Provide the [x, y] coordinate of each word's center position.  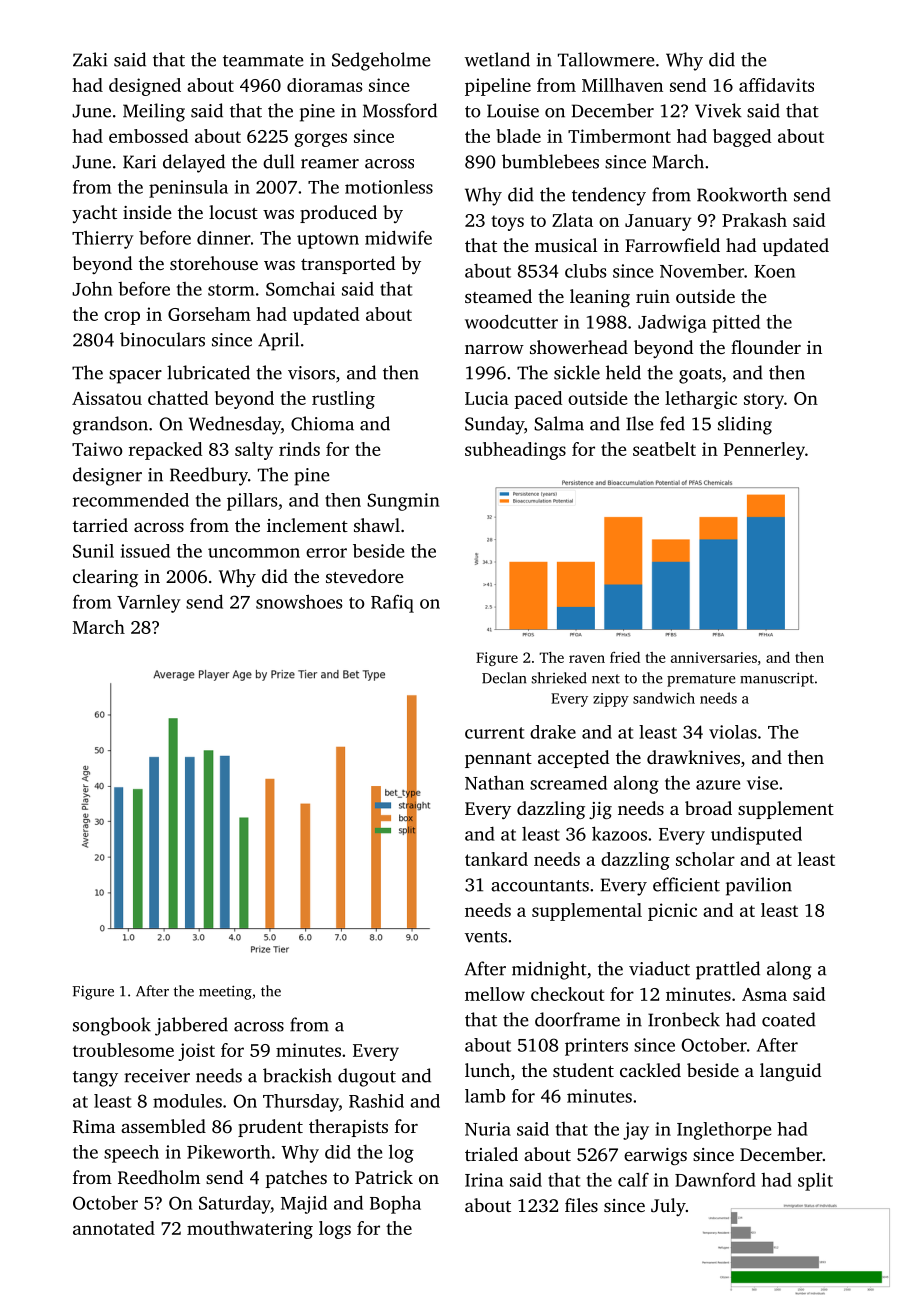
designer [107, 476]
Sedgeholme [381, 61]
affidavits [776, 85]
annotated [114, 1228]
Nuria [488, 1129]
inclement [307, 525]
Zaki [90, 59]
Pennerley [764, 451]
